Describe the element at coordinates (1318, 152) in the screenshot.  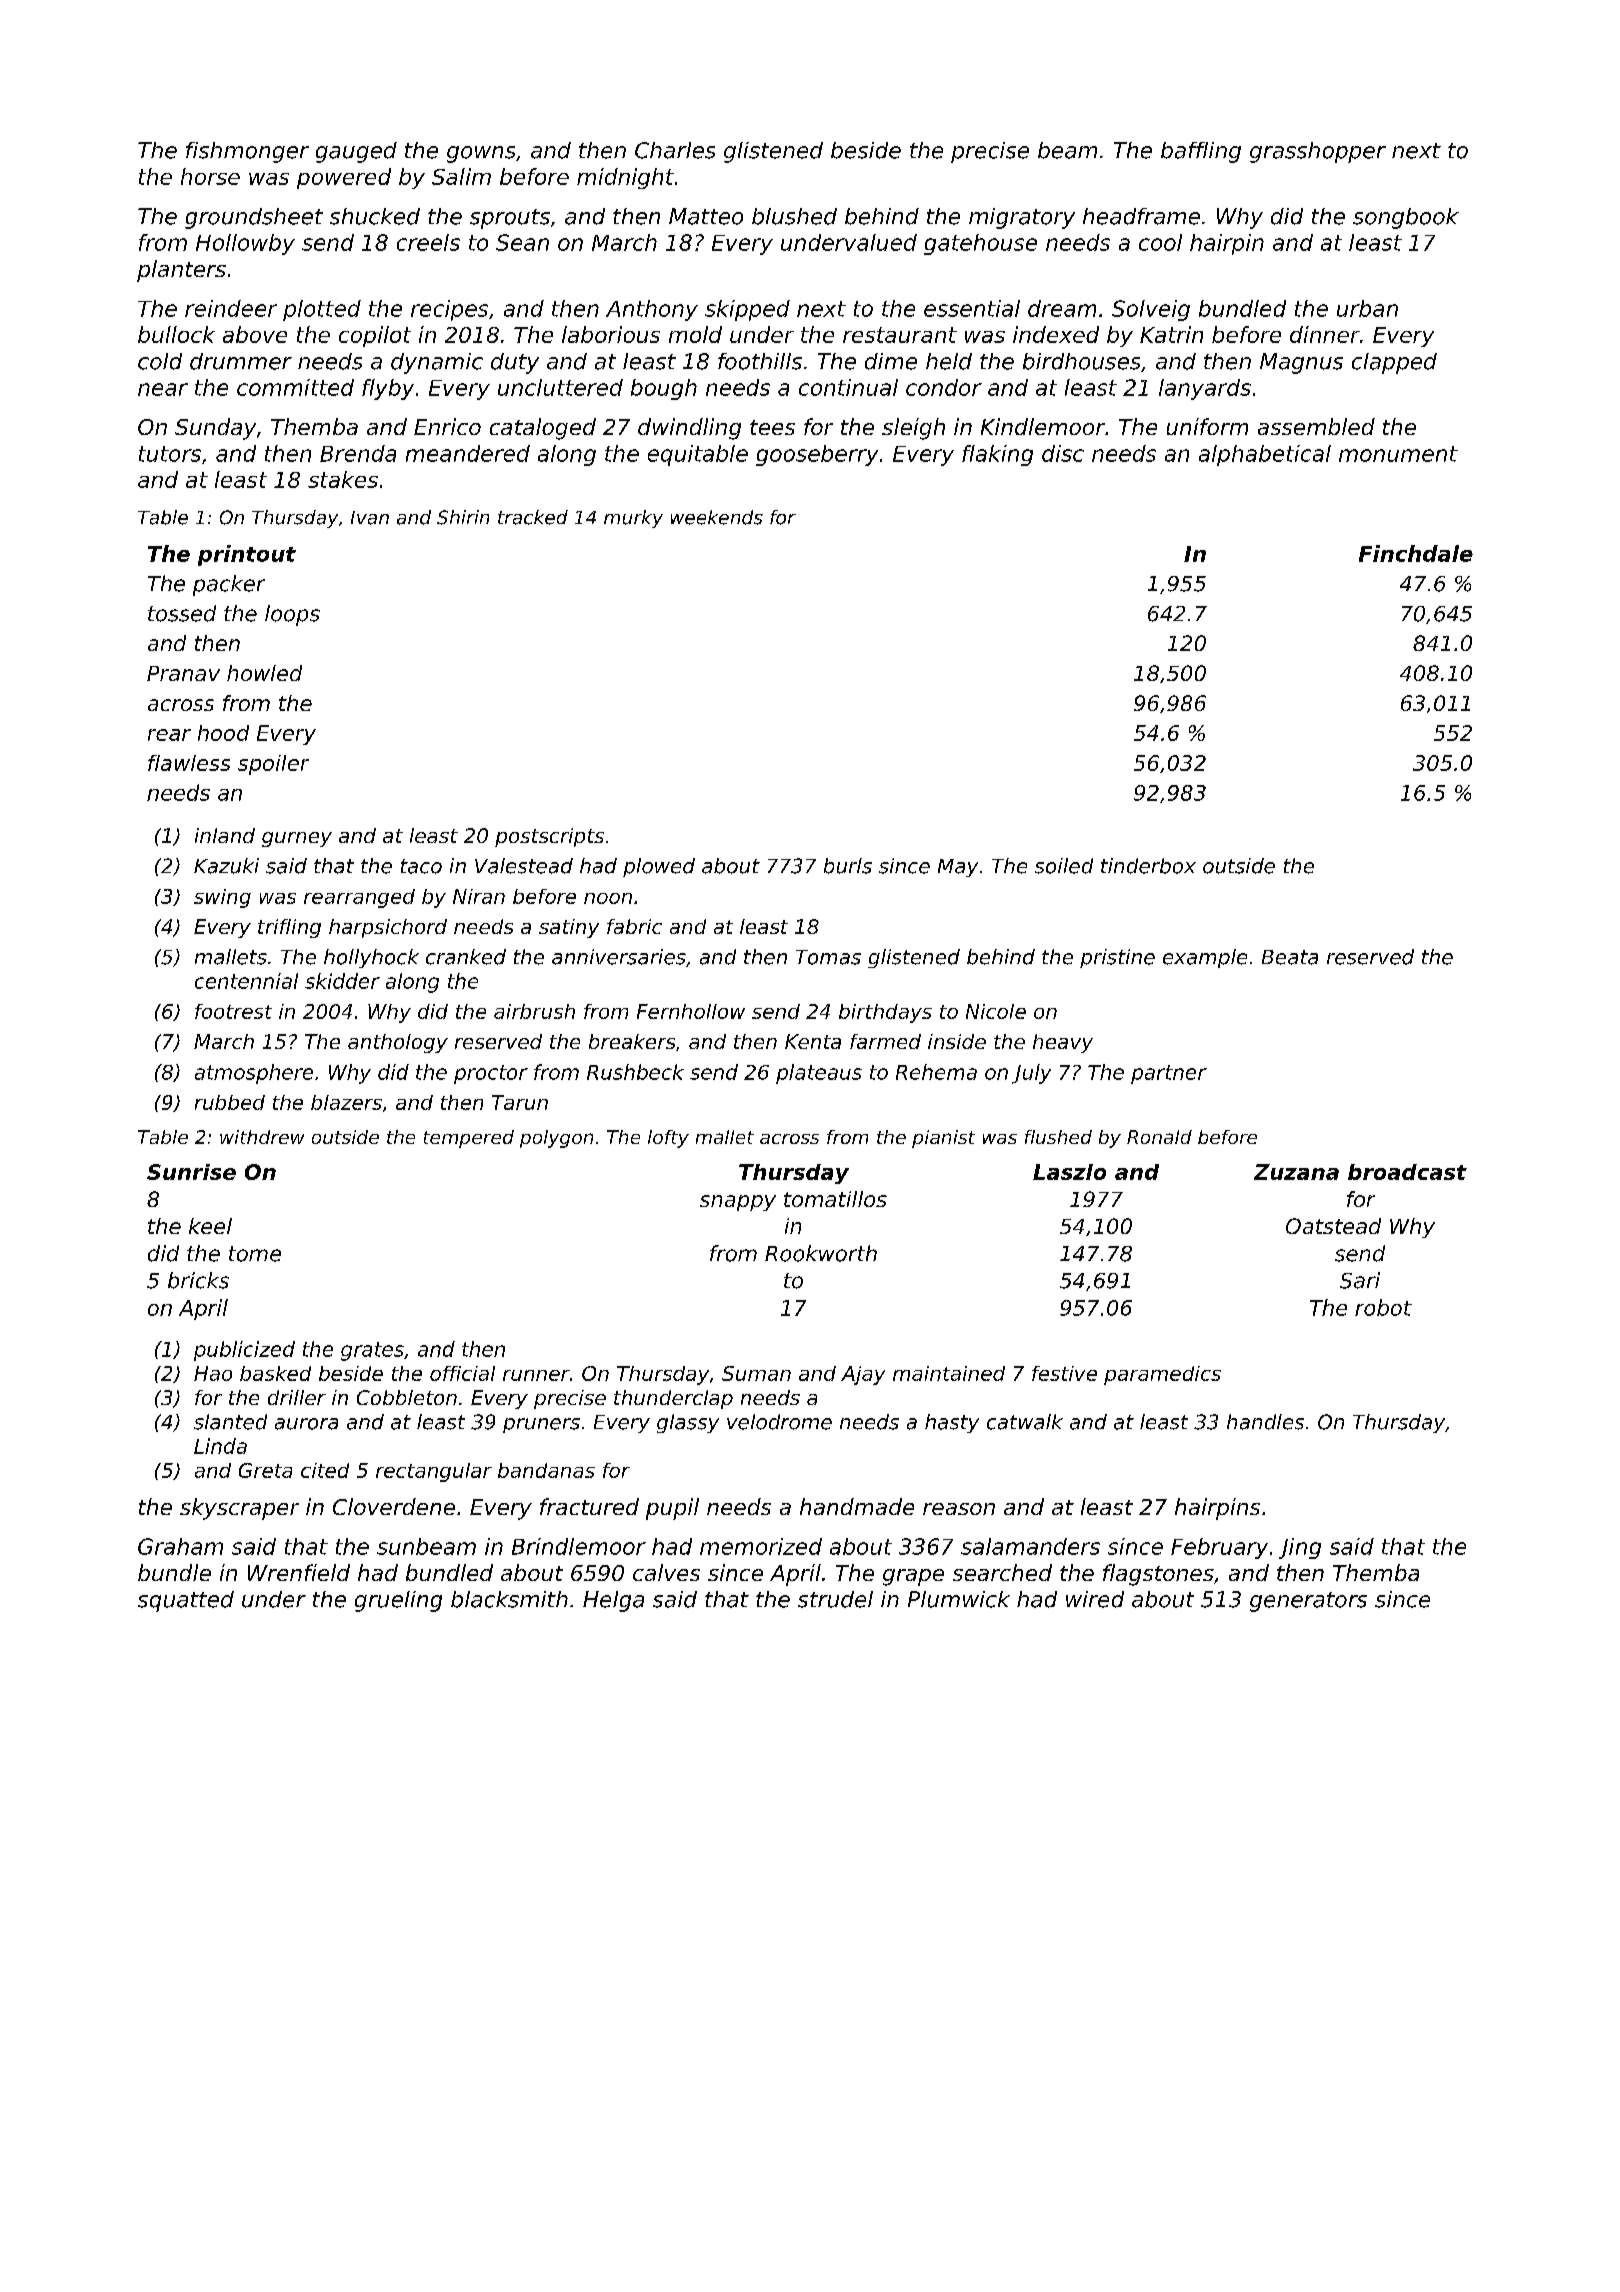
I see `grasshopper` at that location.
